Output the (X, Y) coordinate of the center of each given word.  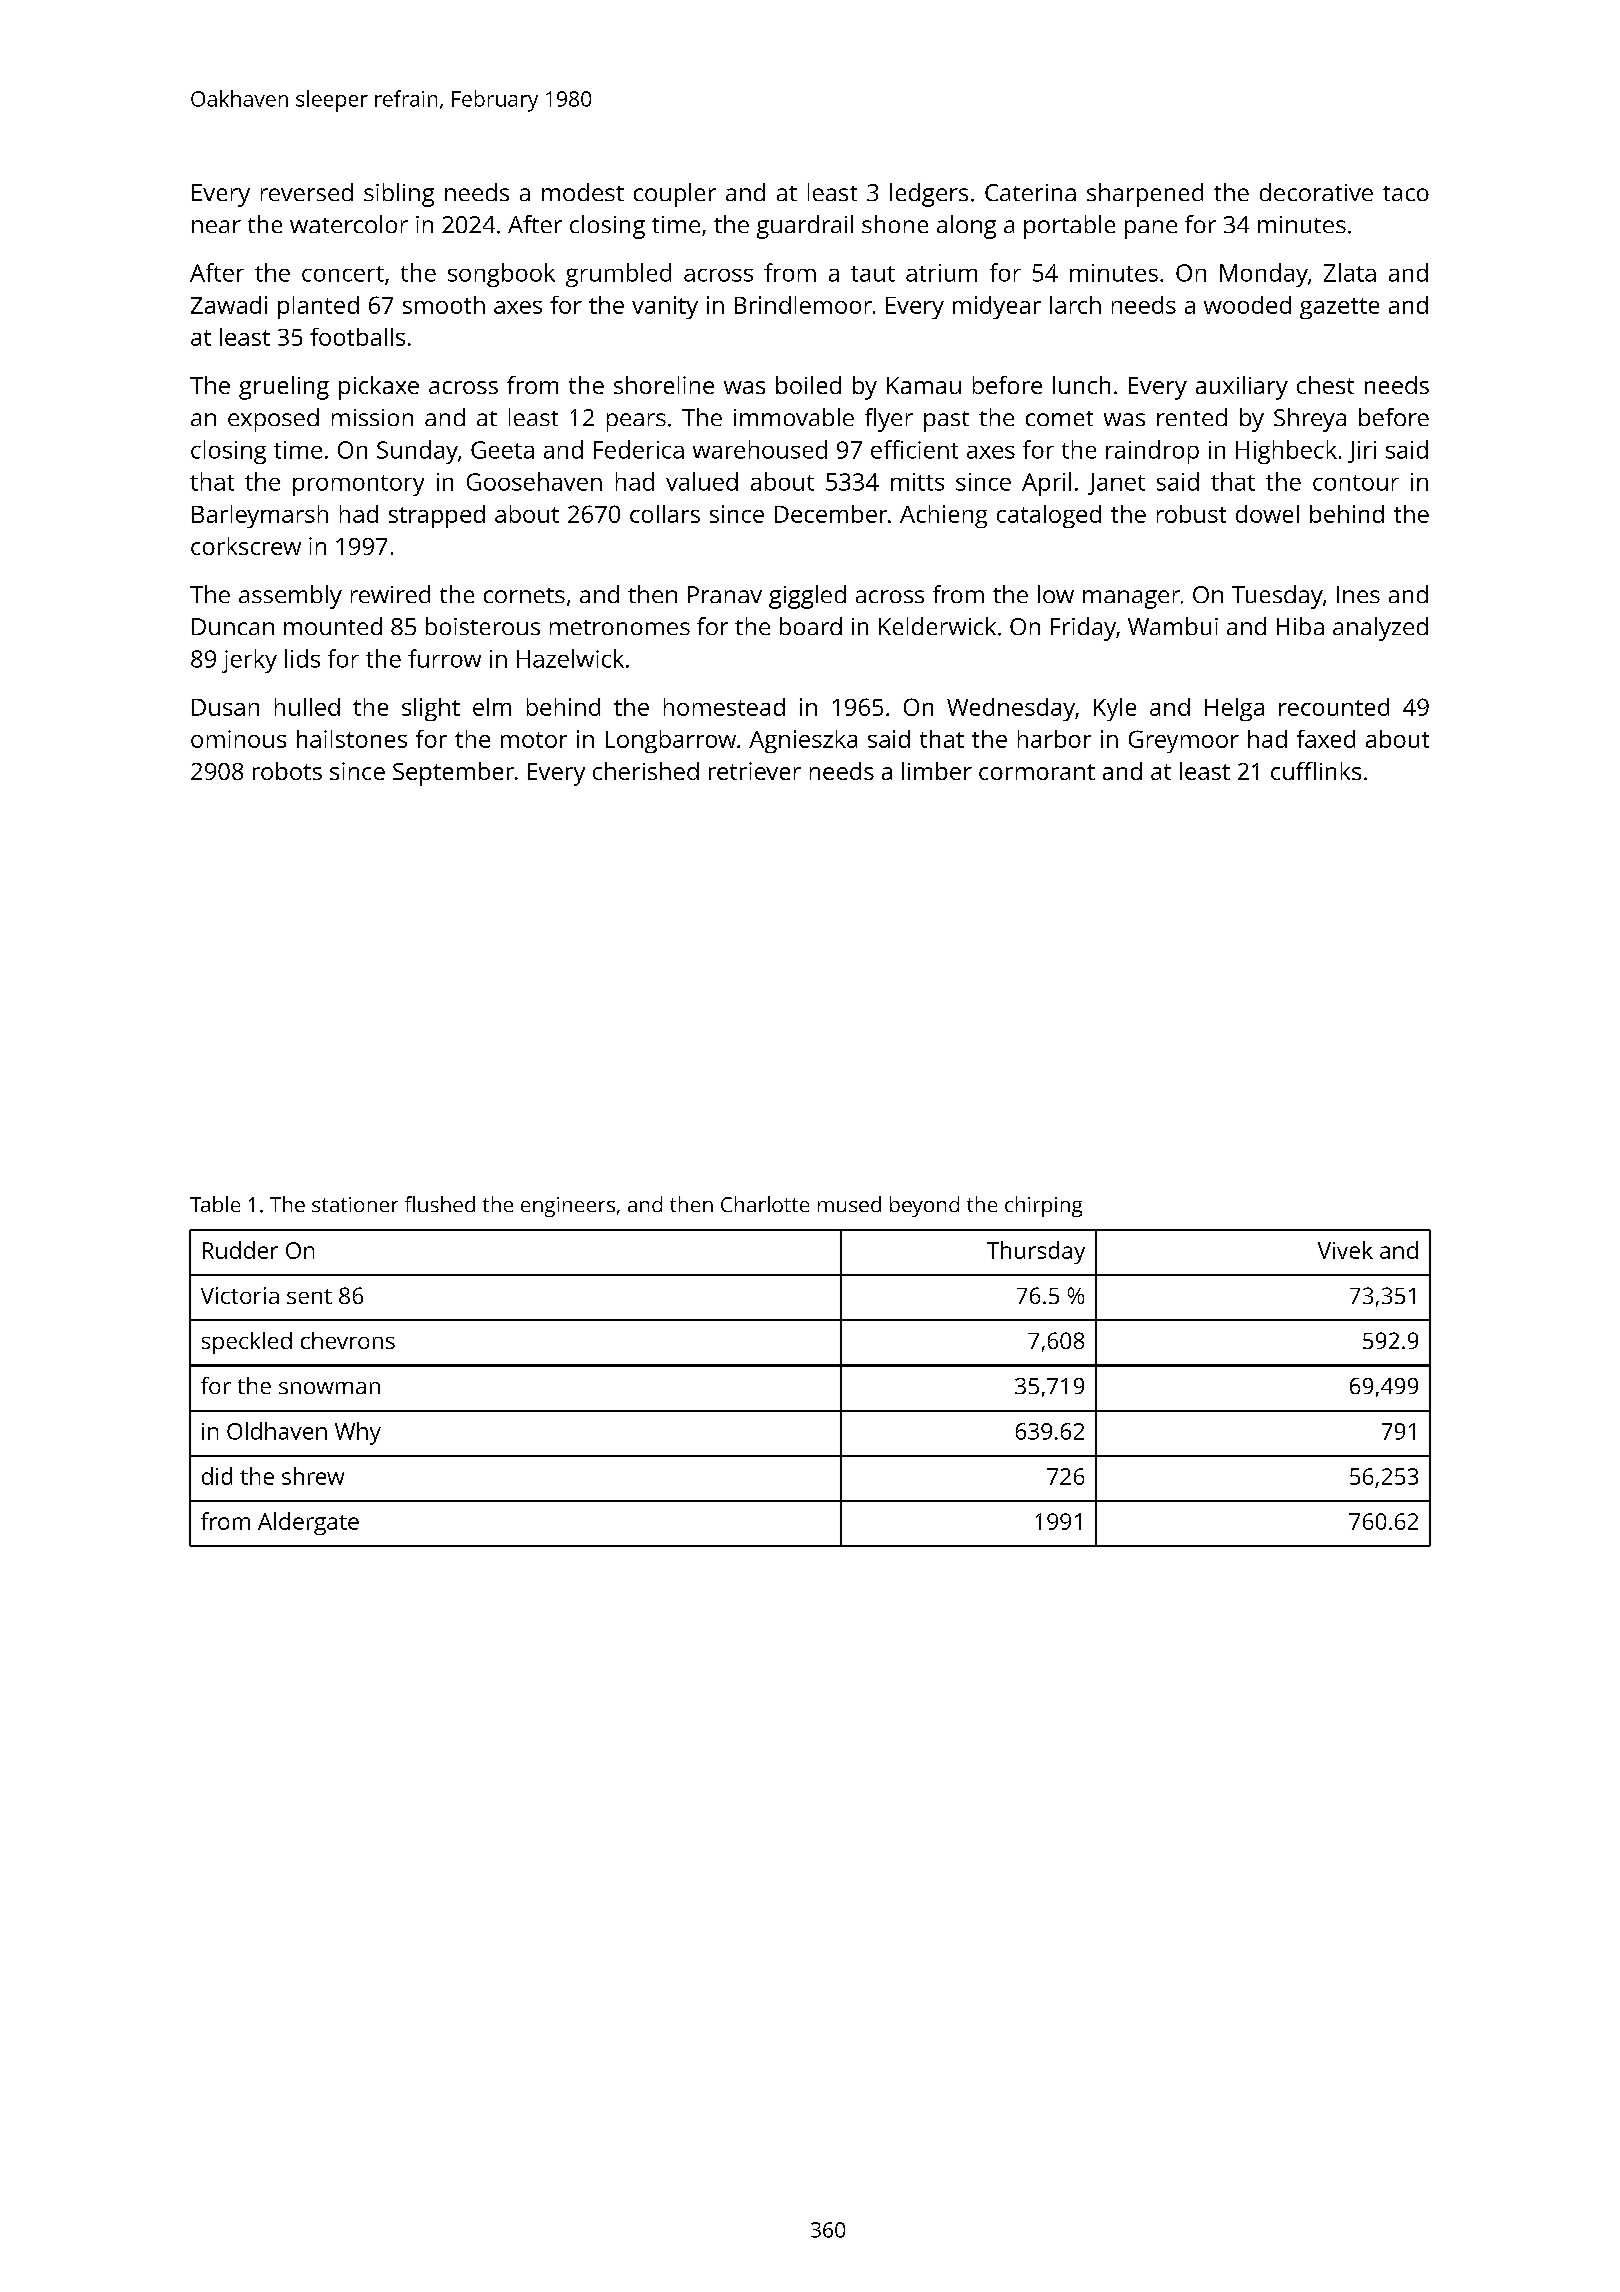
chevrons (348, 1340)
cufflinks (1316, 771)
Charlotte (765, 1204)
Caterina (1030, 192)
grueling (284, 388)
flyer (889, 420)
